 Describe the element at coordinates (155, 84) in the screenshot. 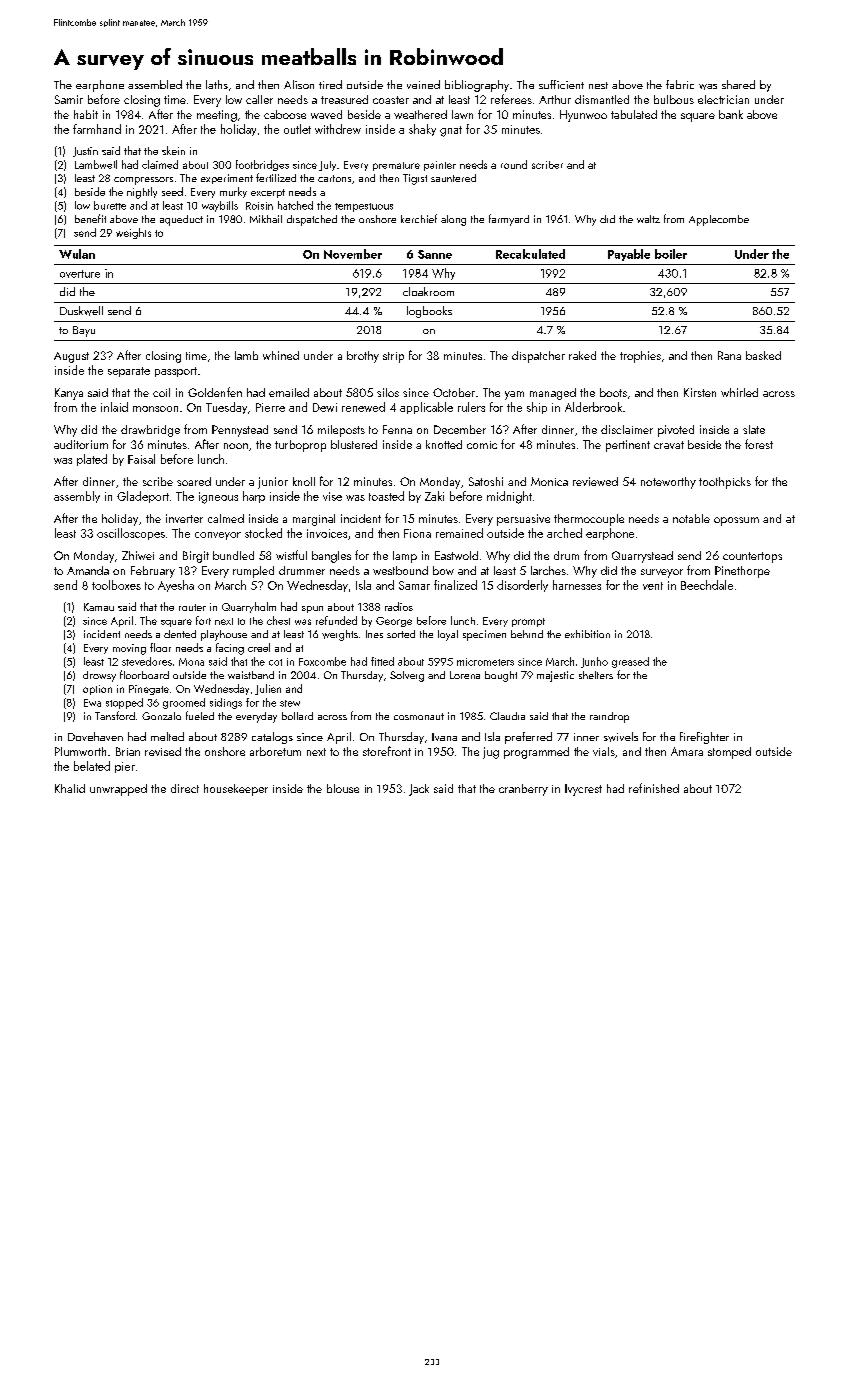

I see `assembled` at that location.
